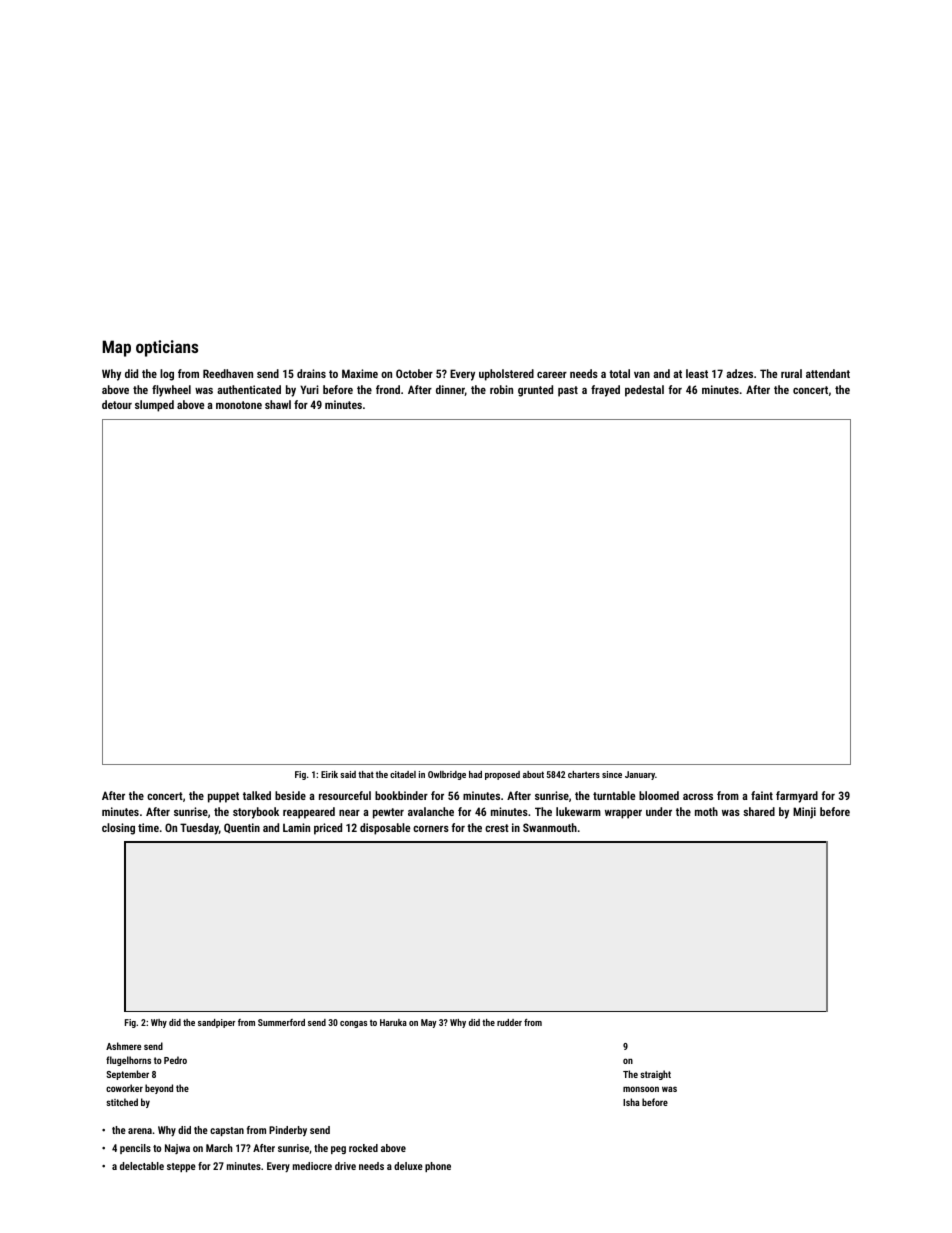  Describe the element at coordinates (568, 391) in the page. I see `past` at that location.
